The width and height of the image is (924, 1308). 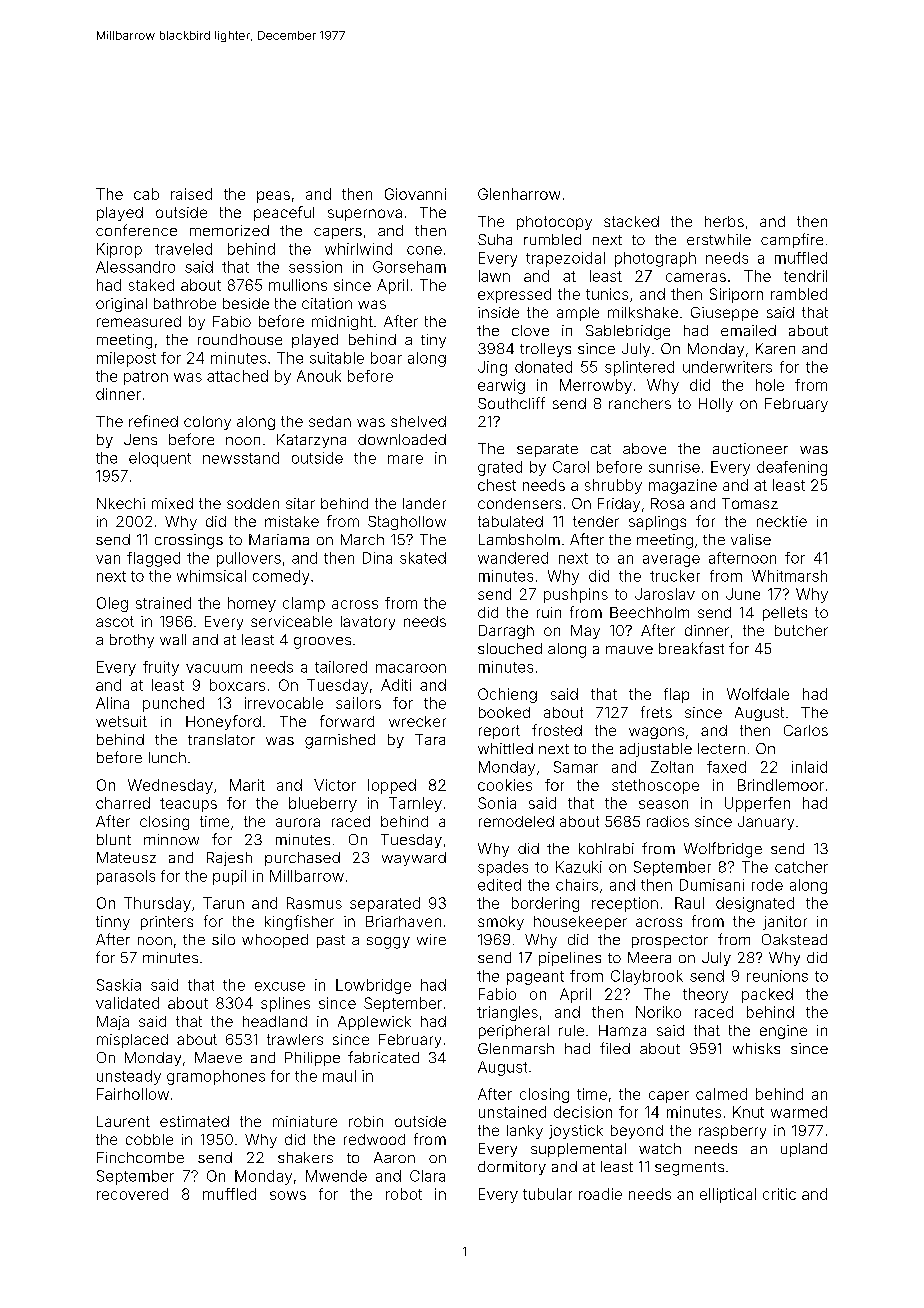 I want to click on sows, so click(x=288, y=1195).
